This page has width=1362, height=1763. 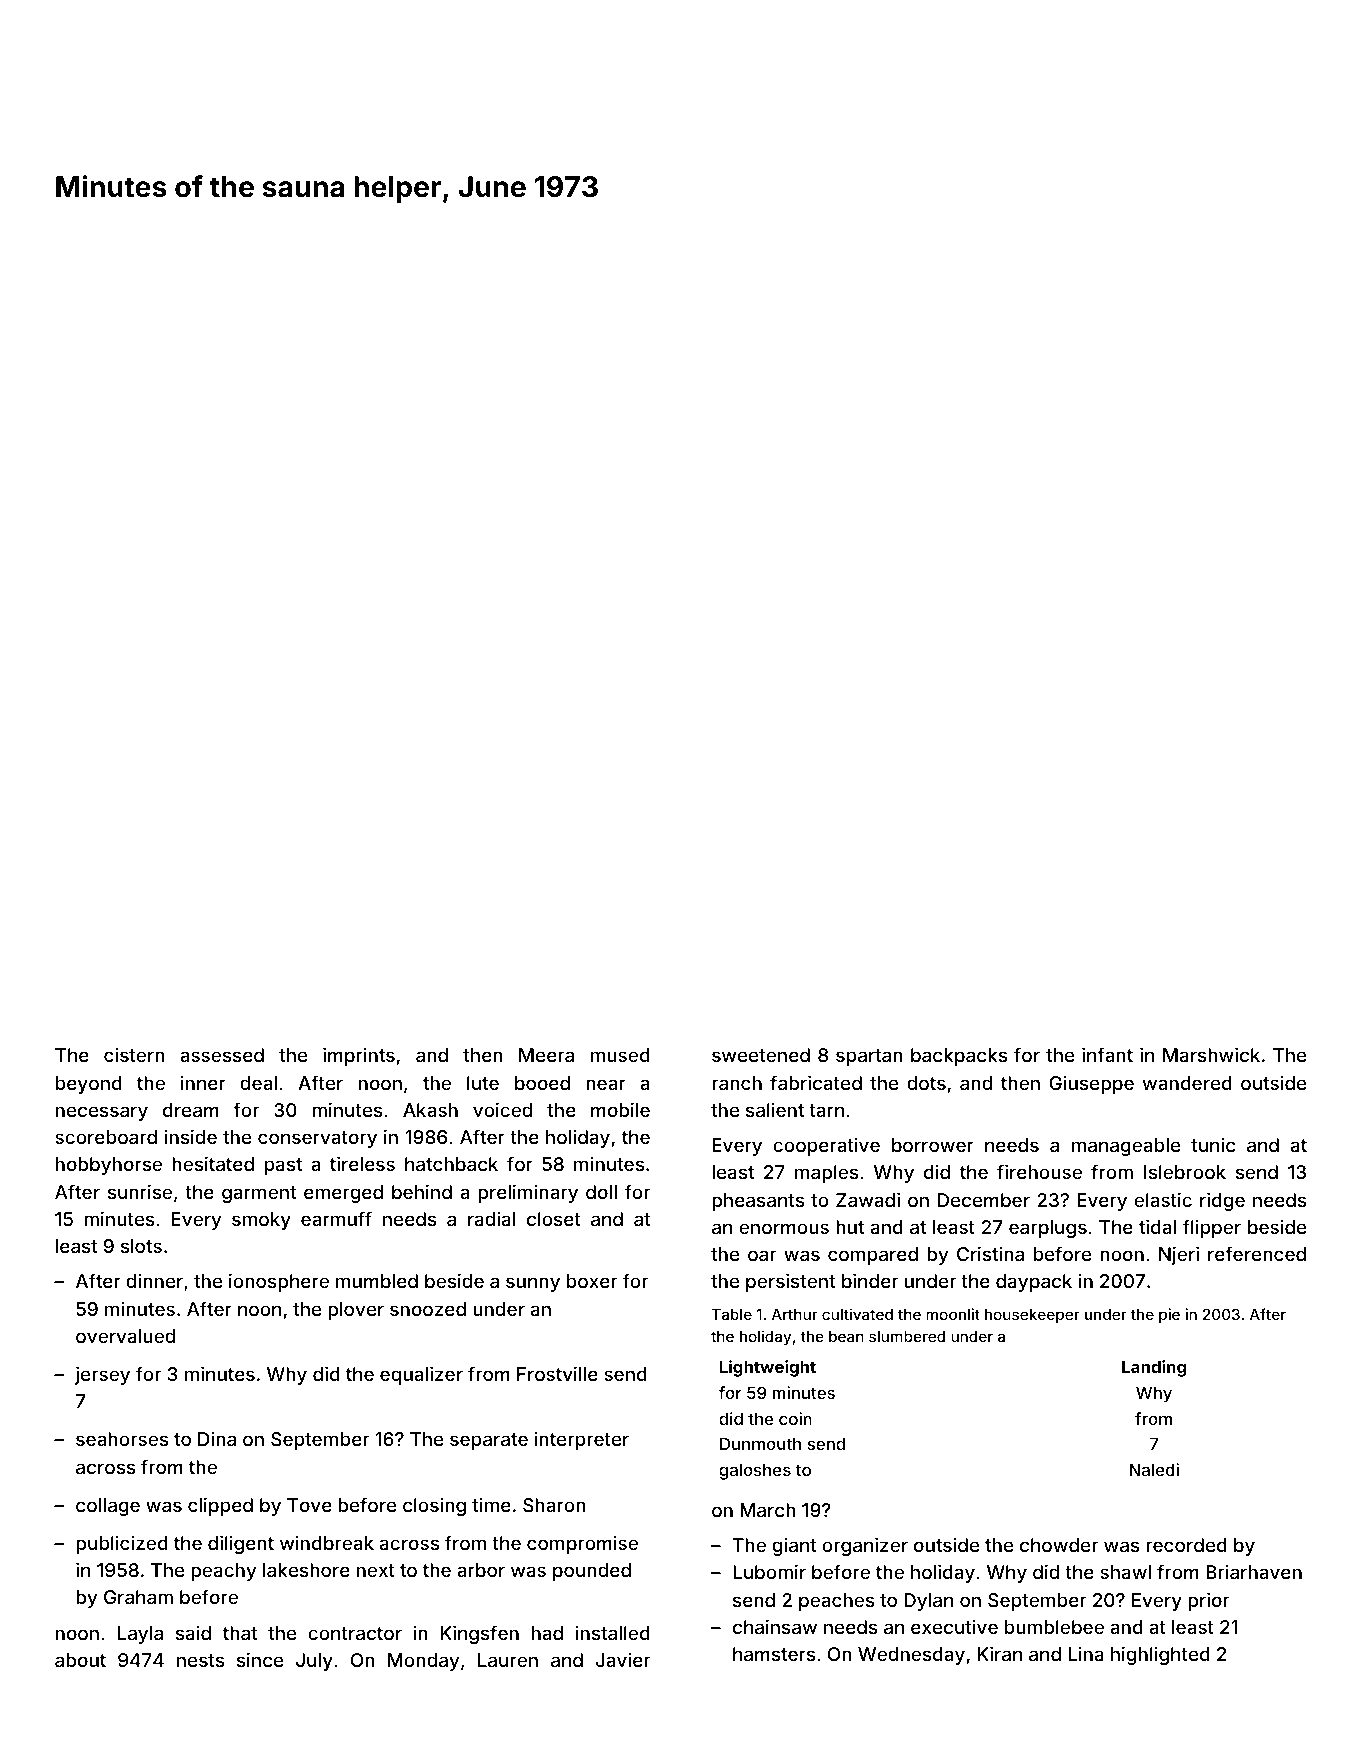 I want to click on hatchback, so click(x=451, y=1164).
